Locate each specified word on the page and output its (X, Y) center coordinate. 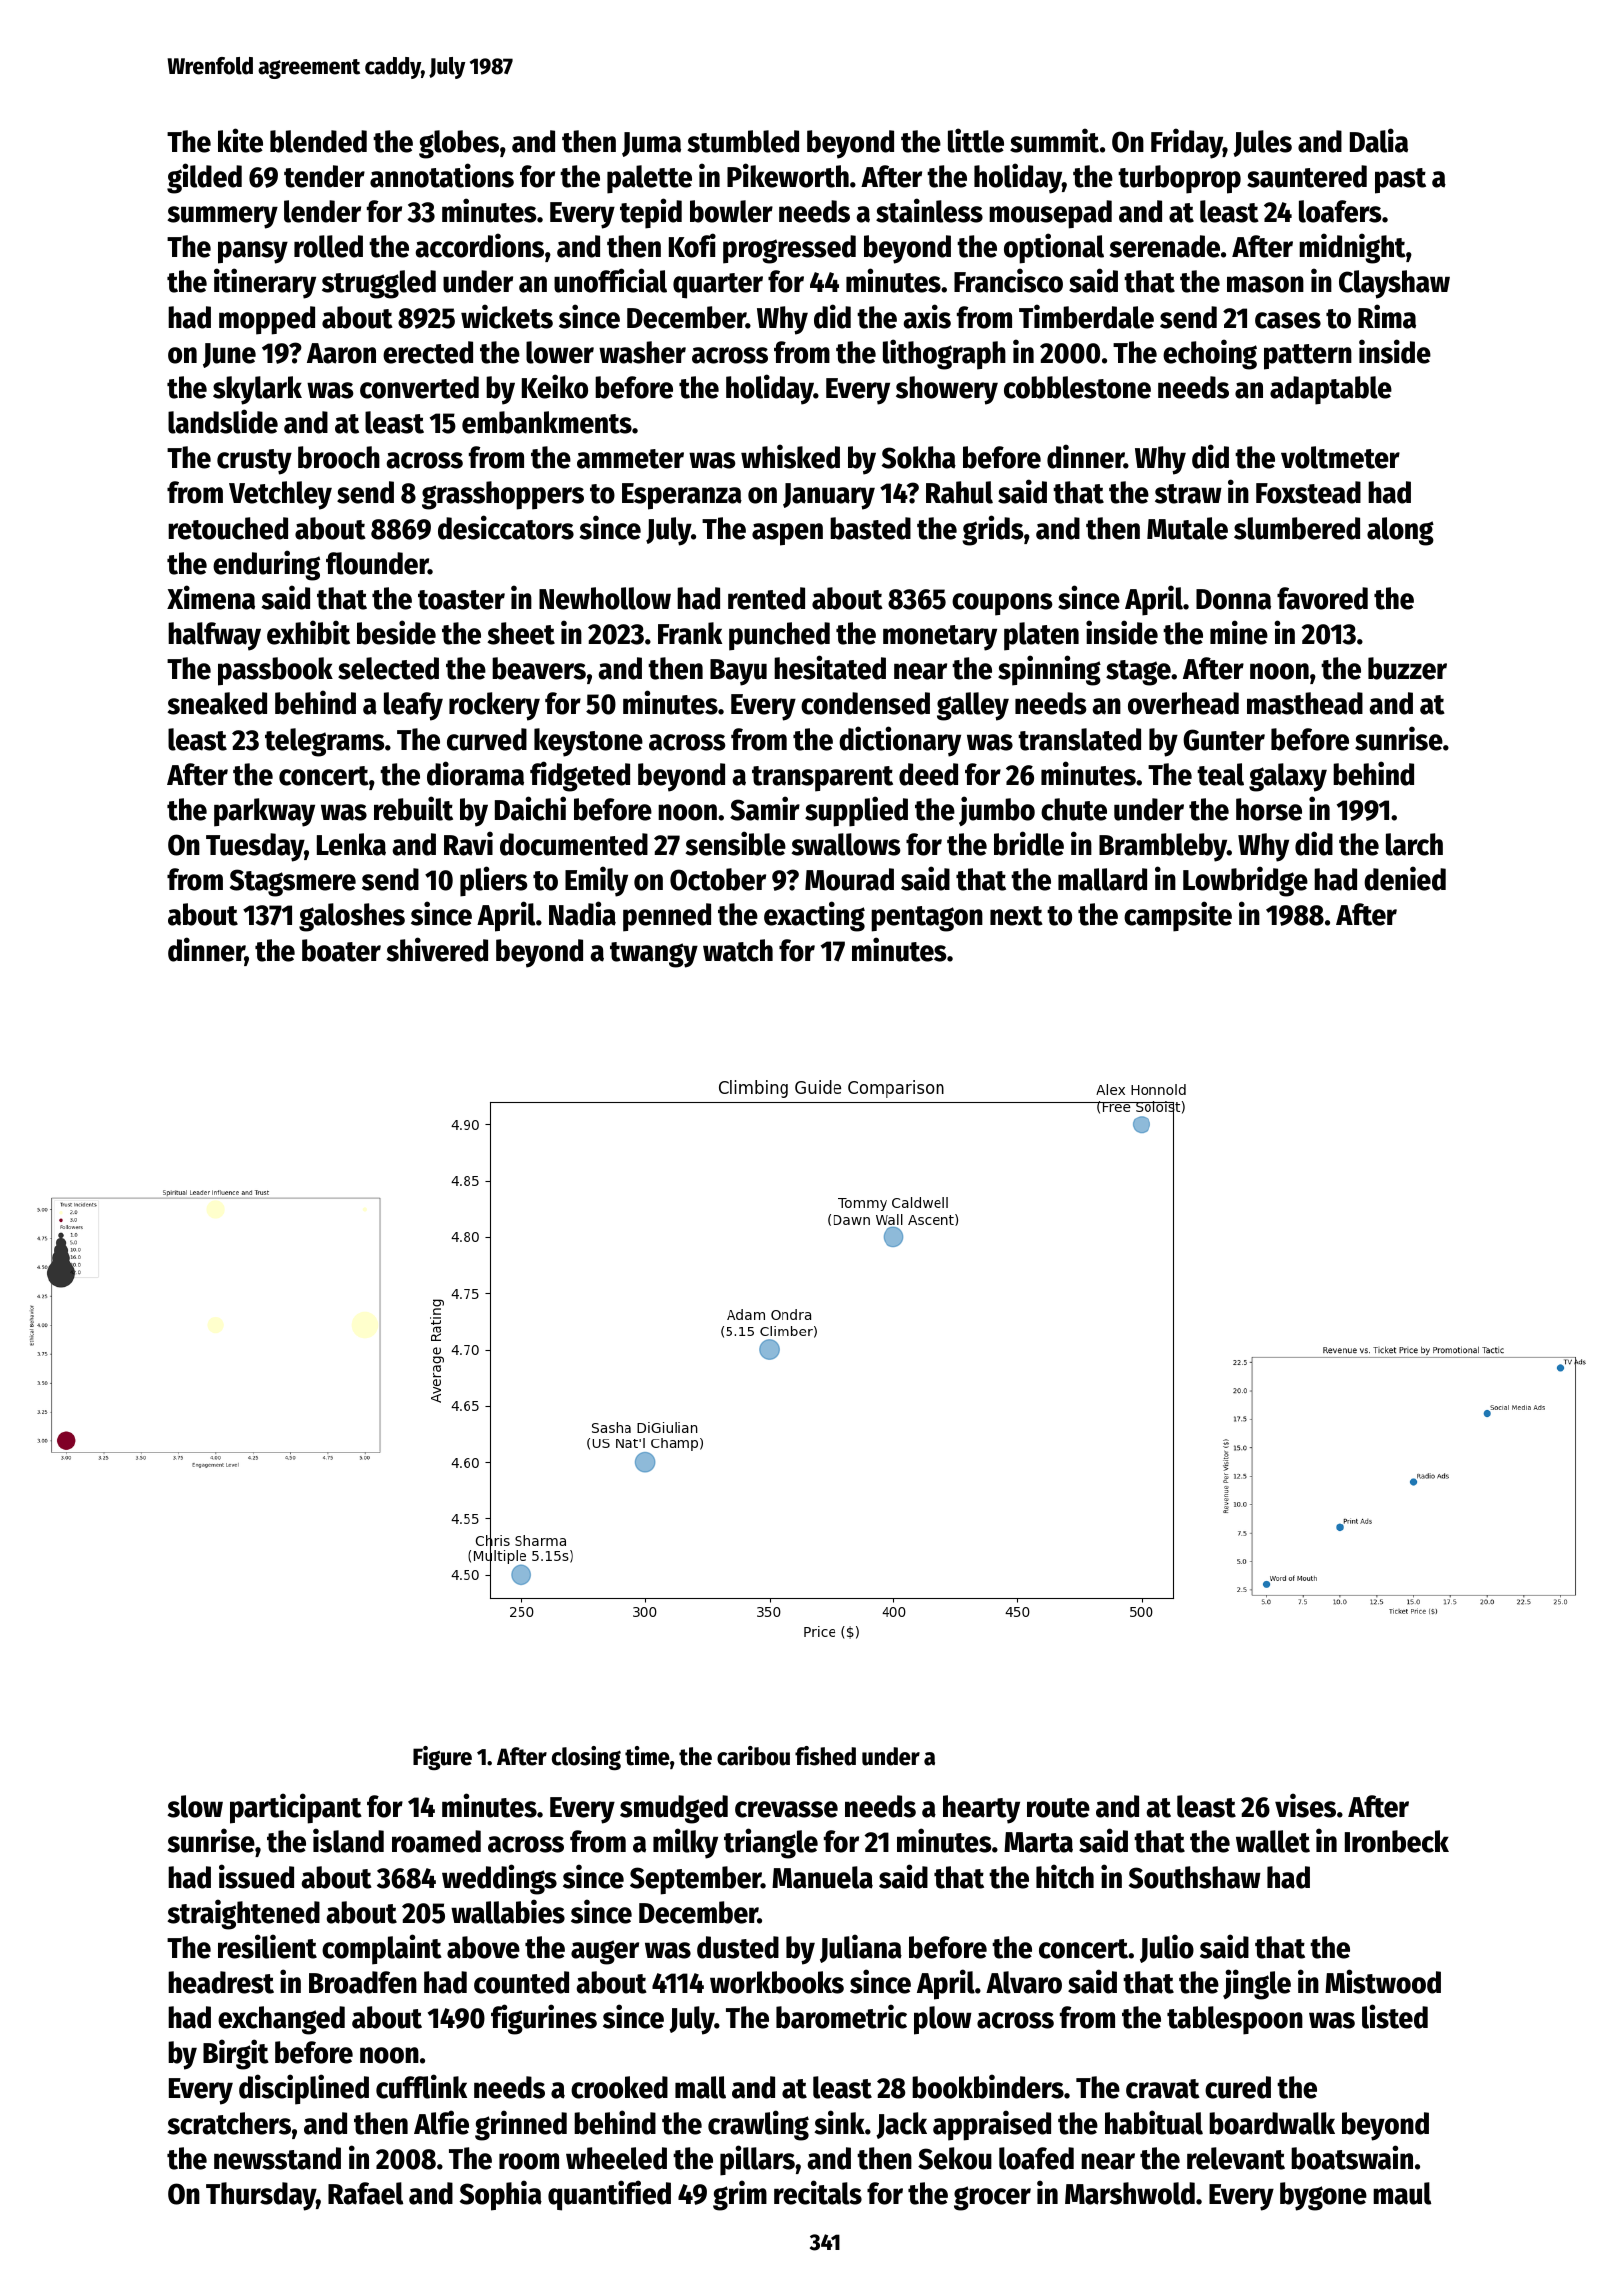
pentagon (927, 919)
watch (738, 950)
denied (1405, 878)
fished (825, 1756)
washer (642, 352)
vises (1305, 1805)
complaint (382, 1949)
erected (428, 352)
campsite (1178, 916)
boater (341, 950)
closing (586, 1758)
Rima (1387, 316)
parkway (264, 812)
